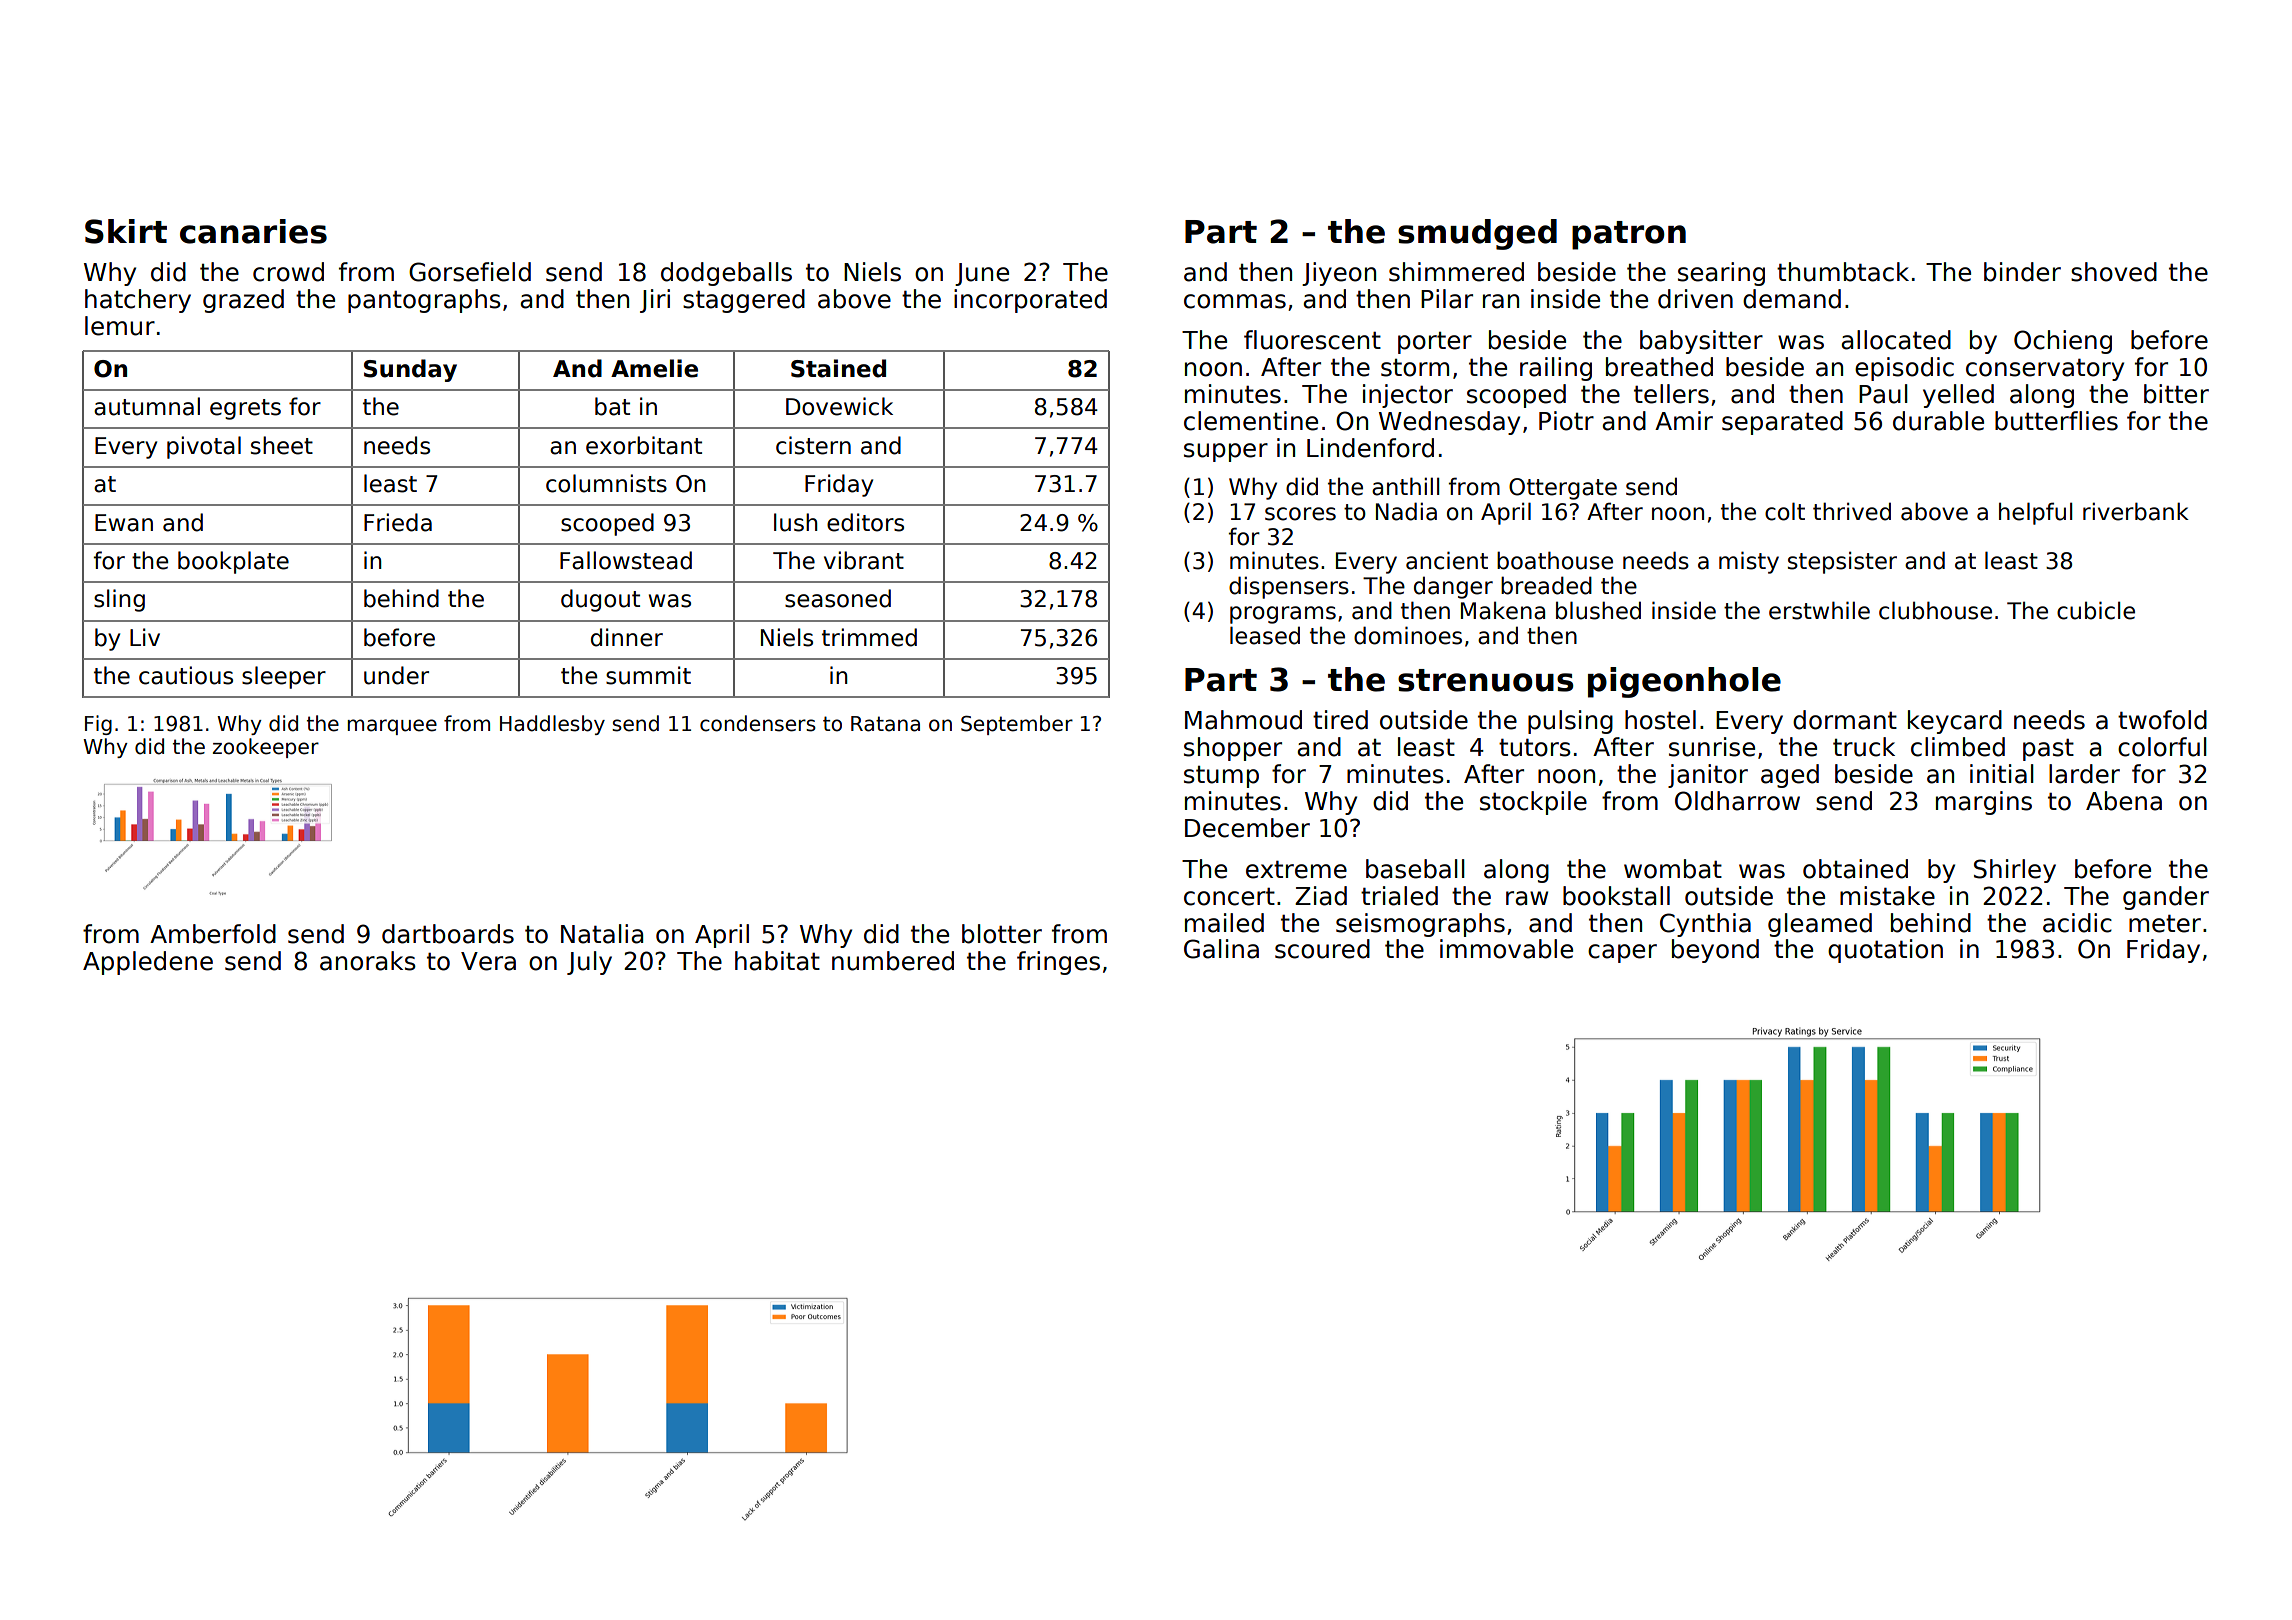 This image has height=1620, width=2292. I want to click on shoved, so click(2114, 272).
